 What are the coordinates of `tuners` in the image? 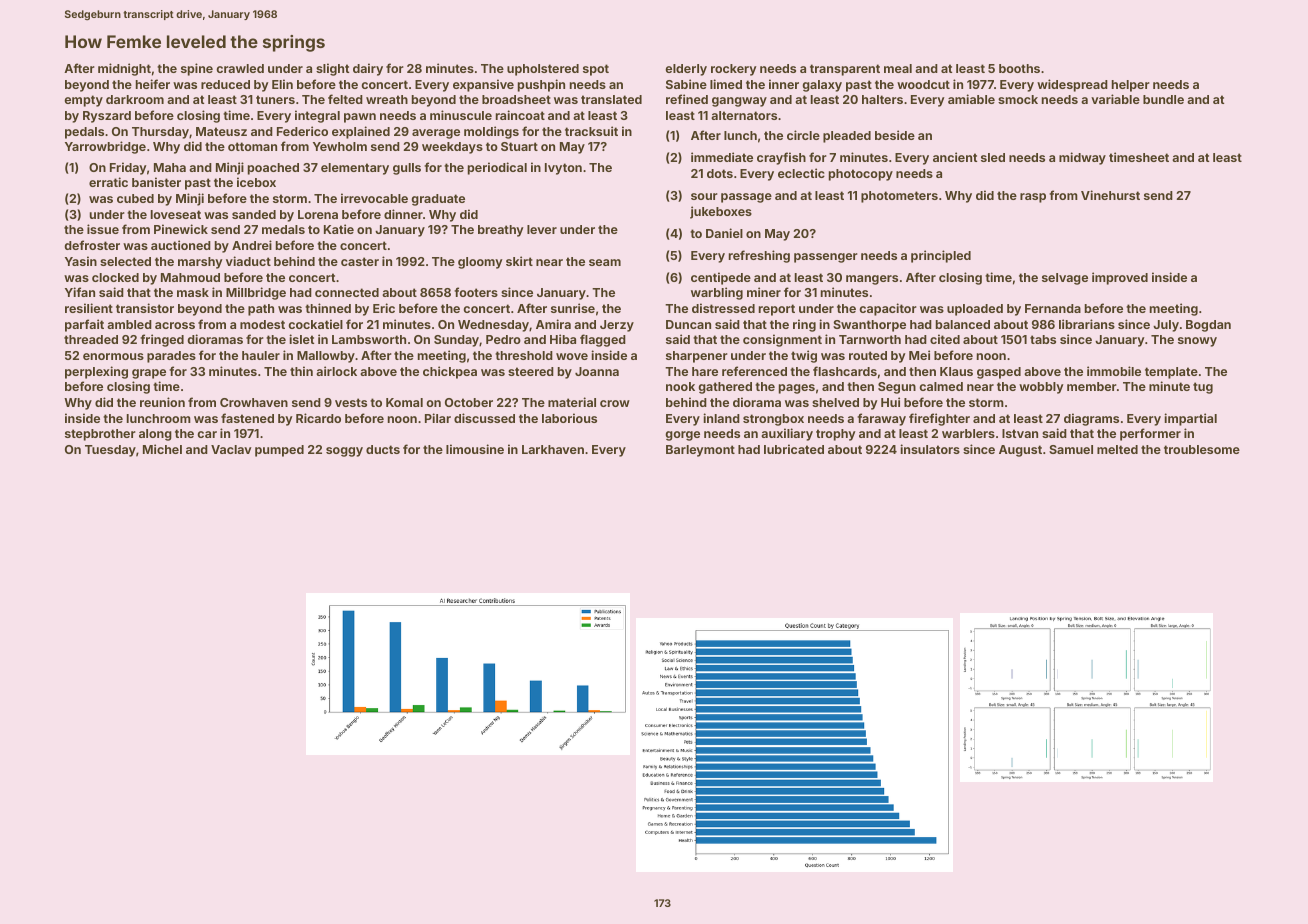 It's located at (275, 99).
